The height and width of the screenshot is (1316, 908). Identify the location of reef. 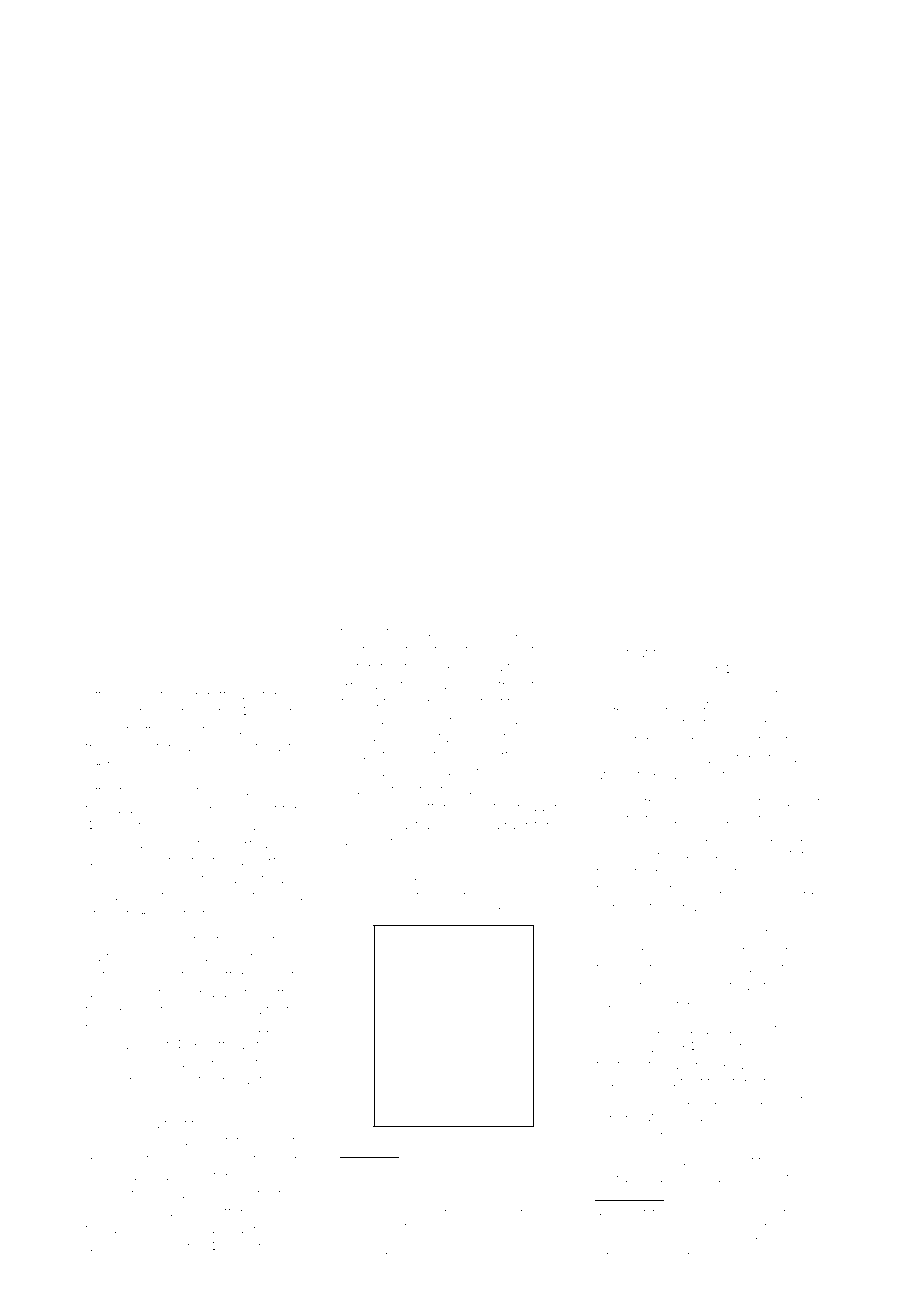
(377, 631).
